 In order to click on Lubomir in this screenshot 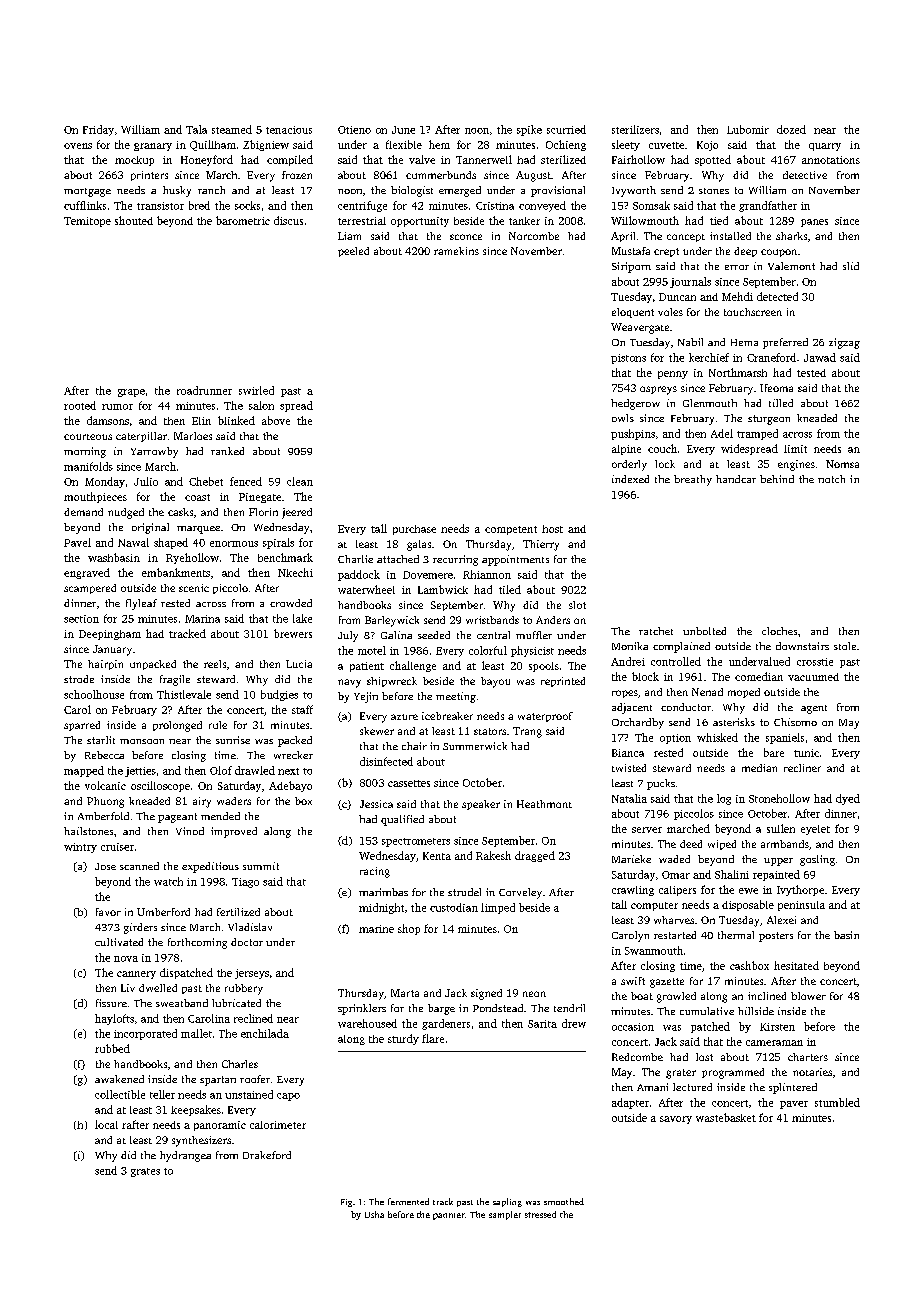, I will do `click(748, 129)`.
